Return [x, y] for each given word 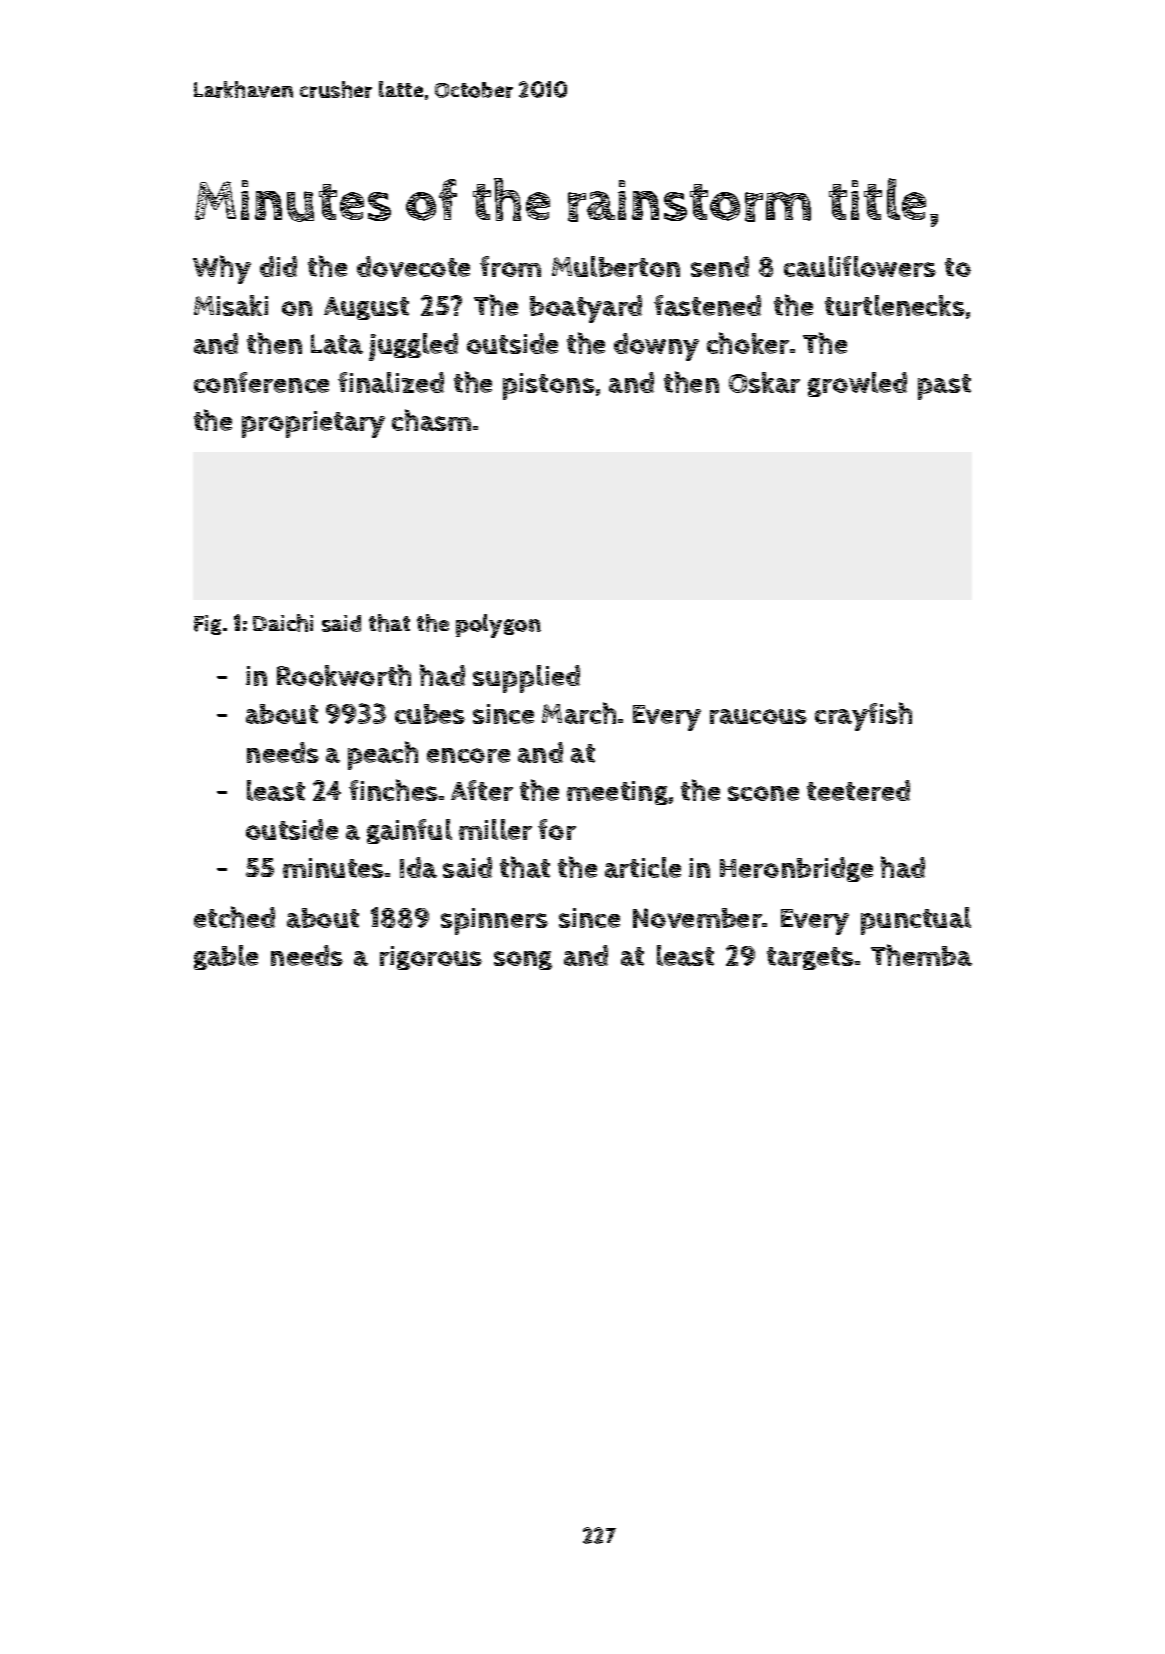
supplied [526, 679]
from [510, 266]
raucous [758, 716]
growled [857, 384]
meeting [617, 793]
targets [810, 958]
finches [393, 790]
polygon [498, 626]
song [523, 960]
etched [234, 917]
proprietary [313, 424]
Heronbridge [796, 869]
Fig [207, 625]
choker [748, 343]
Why [222, 269]
